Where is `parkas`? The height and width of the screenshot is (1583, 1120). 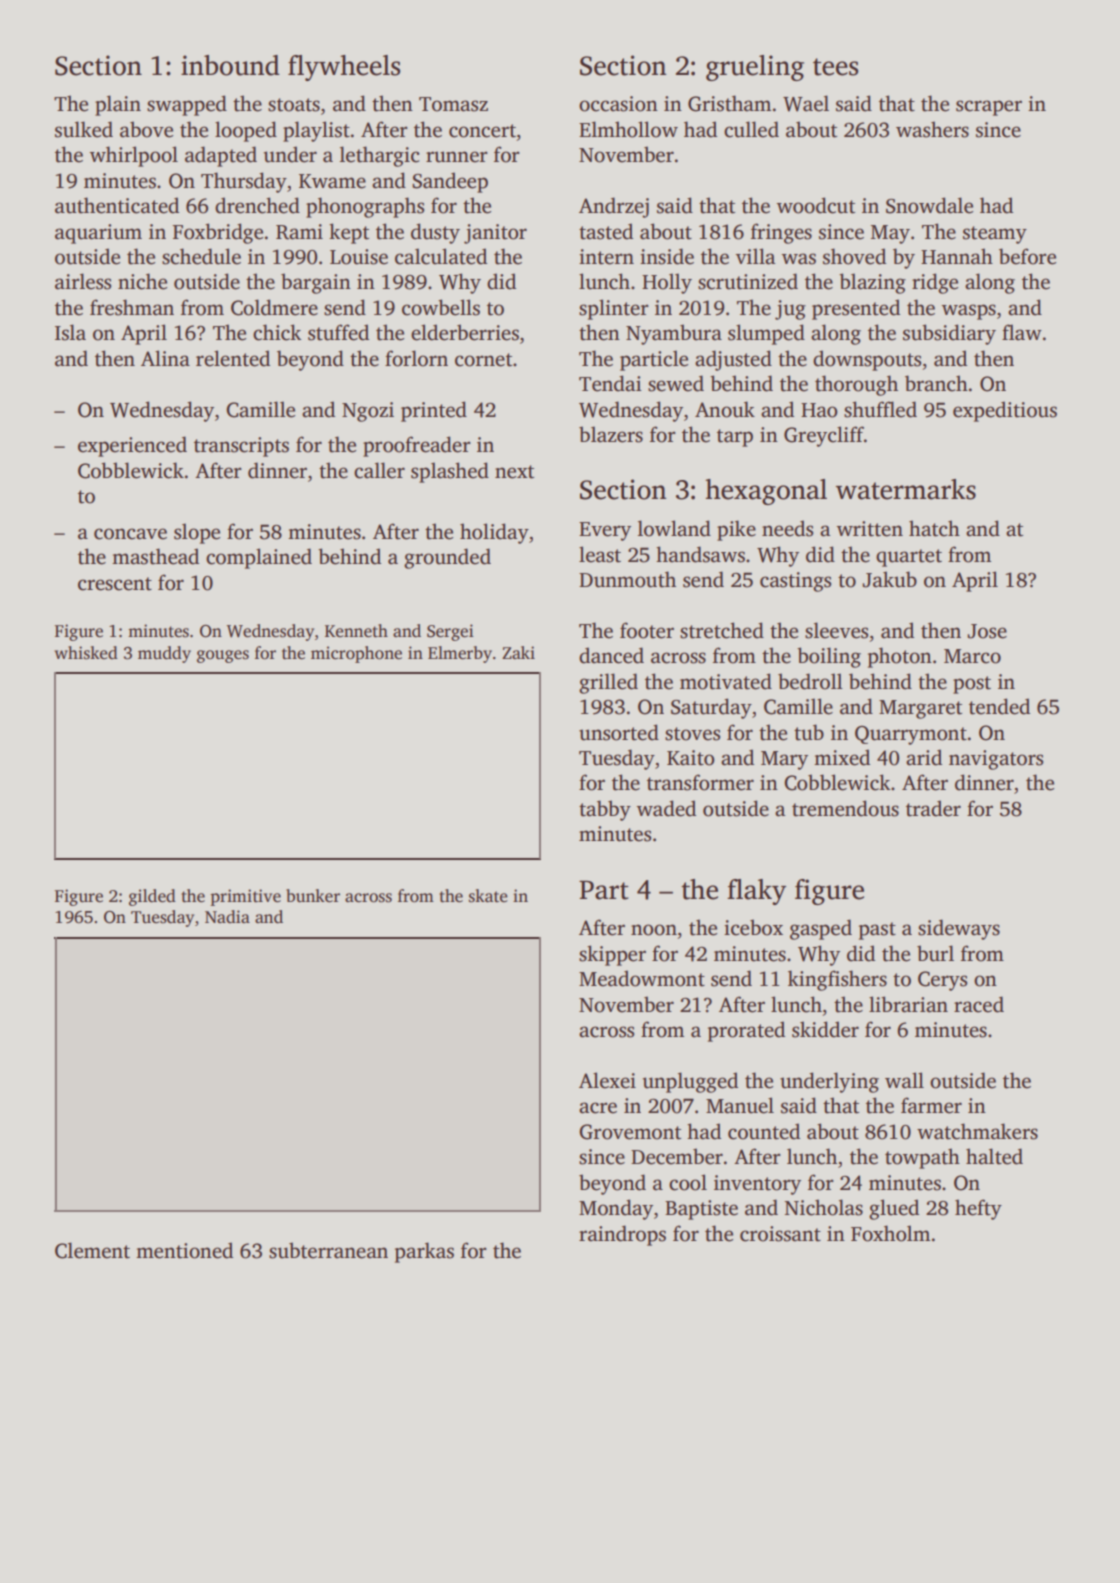
parkas is located at coordinates (424, 1252).
